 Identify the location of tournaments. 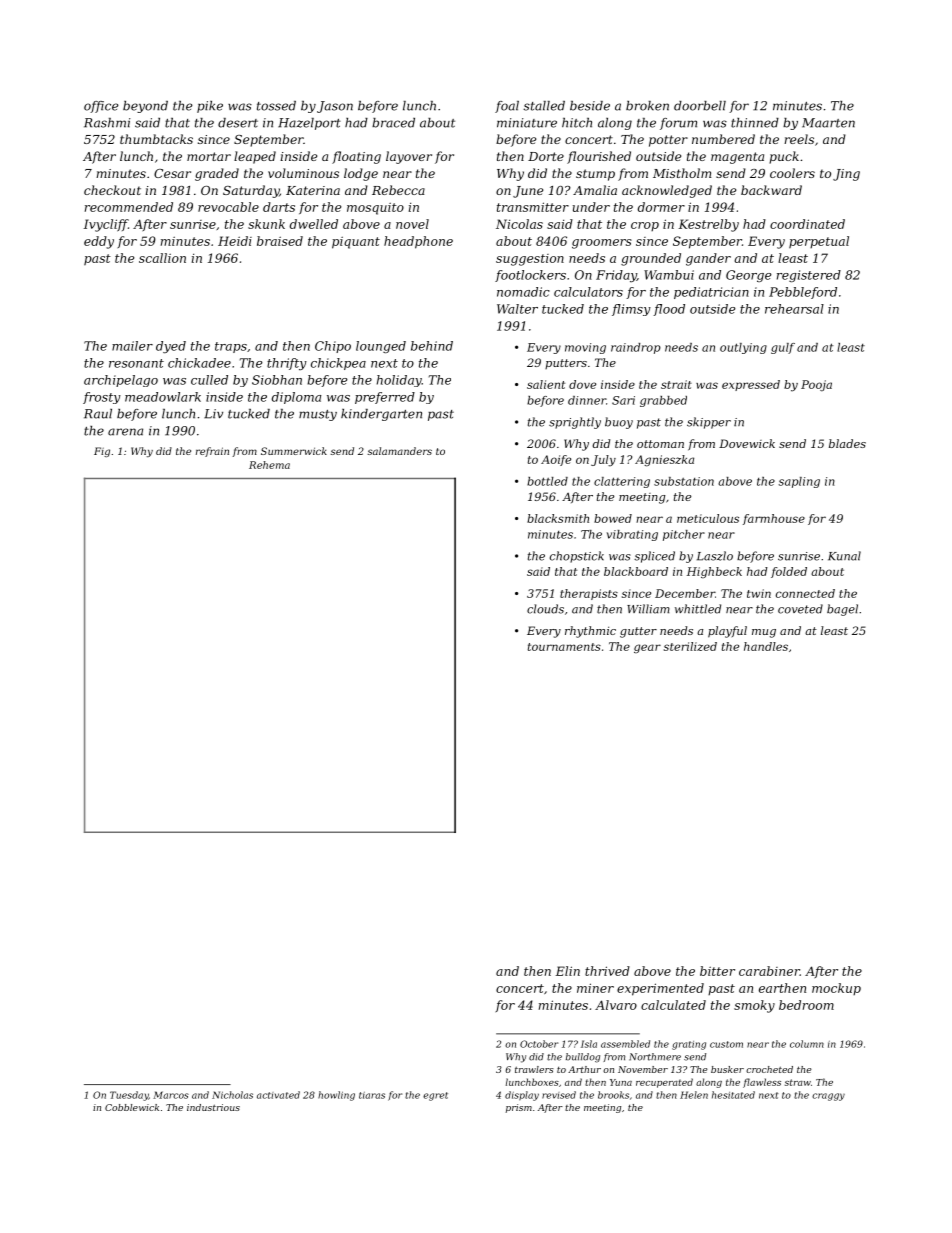
(564, 647).
